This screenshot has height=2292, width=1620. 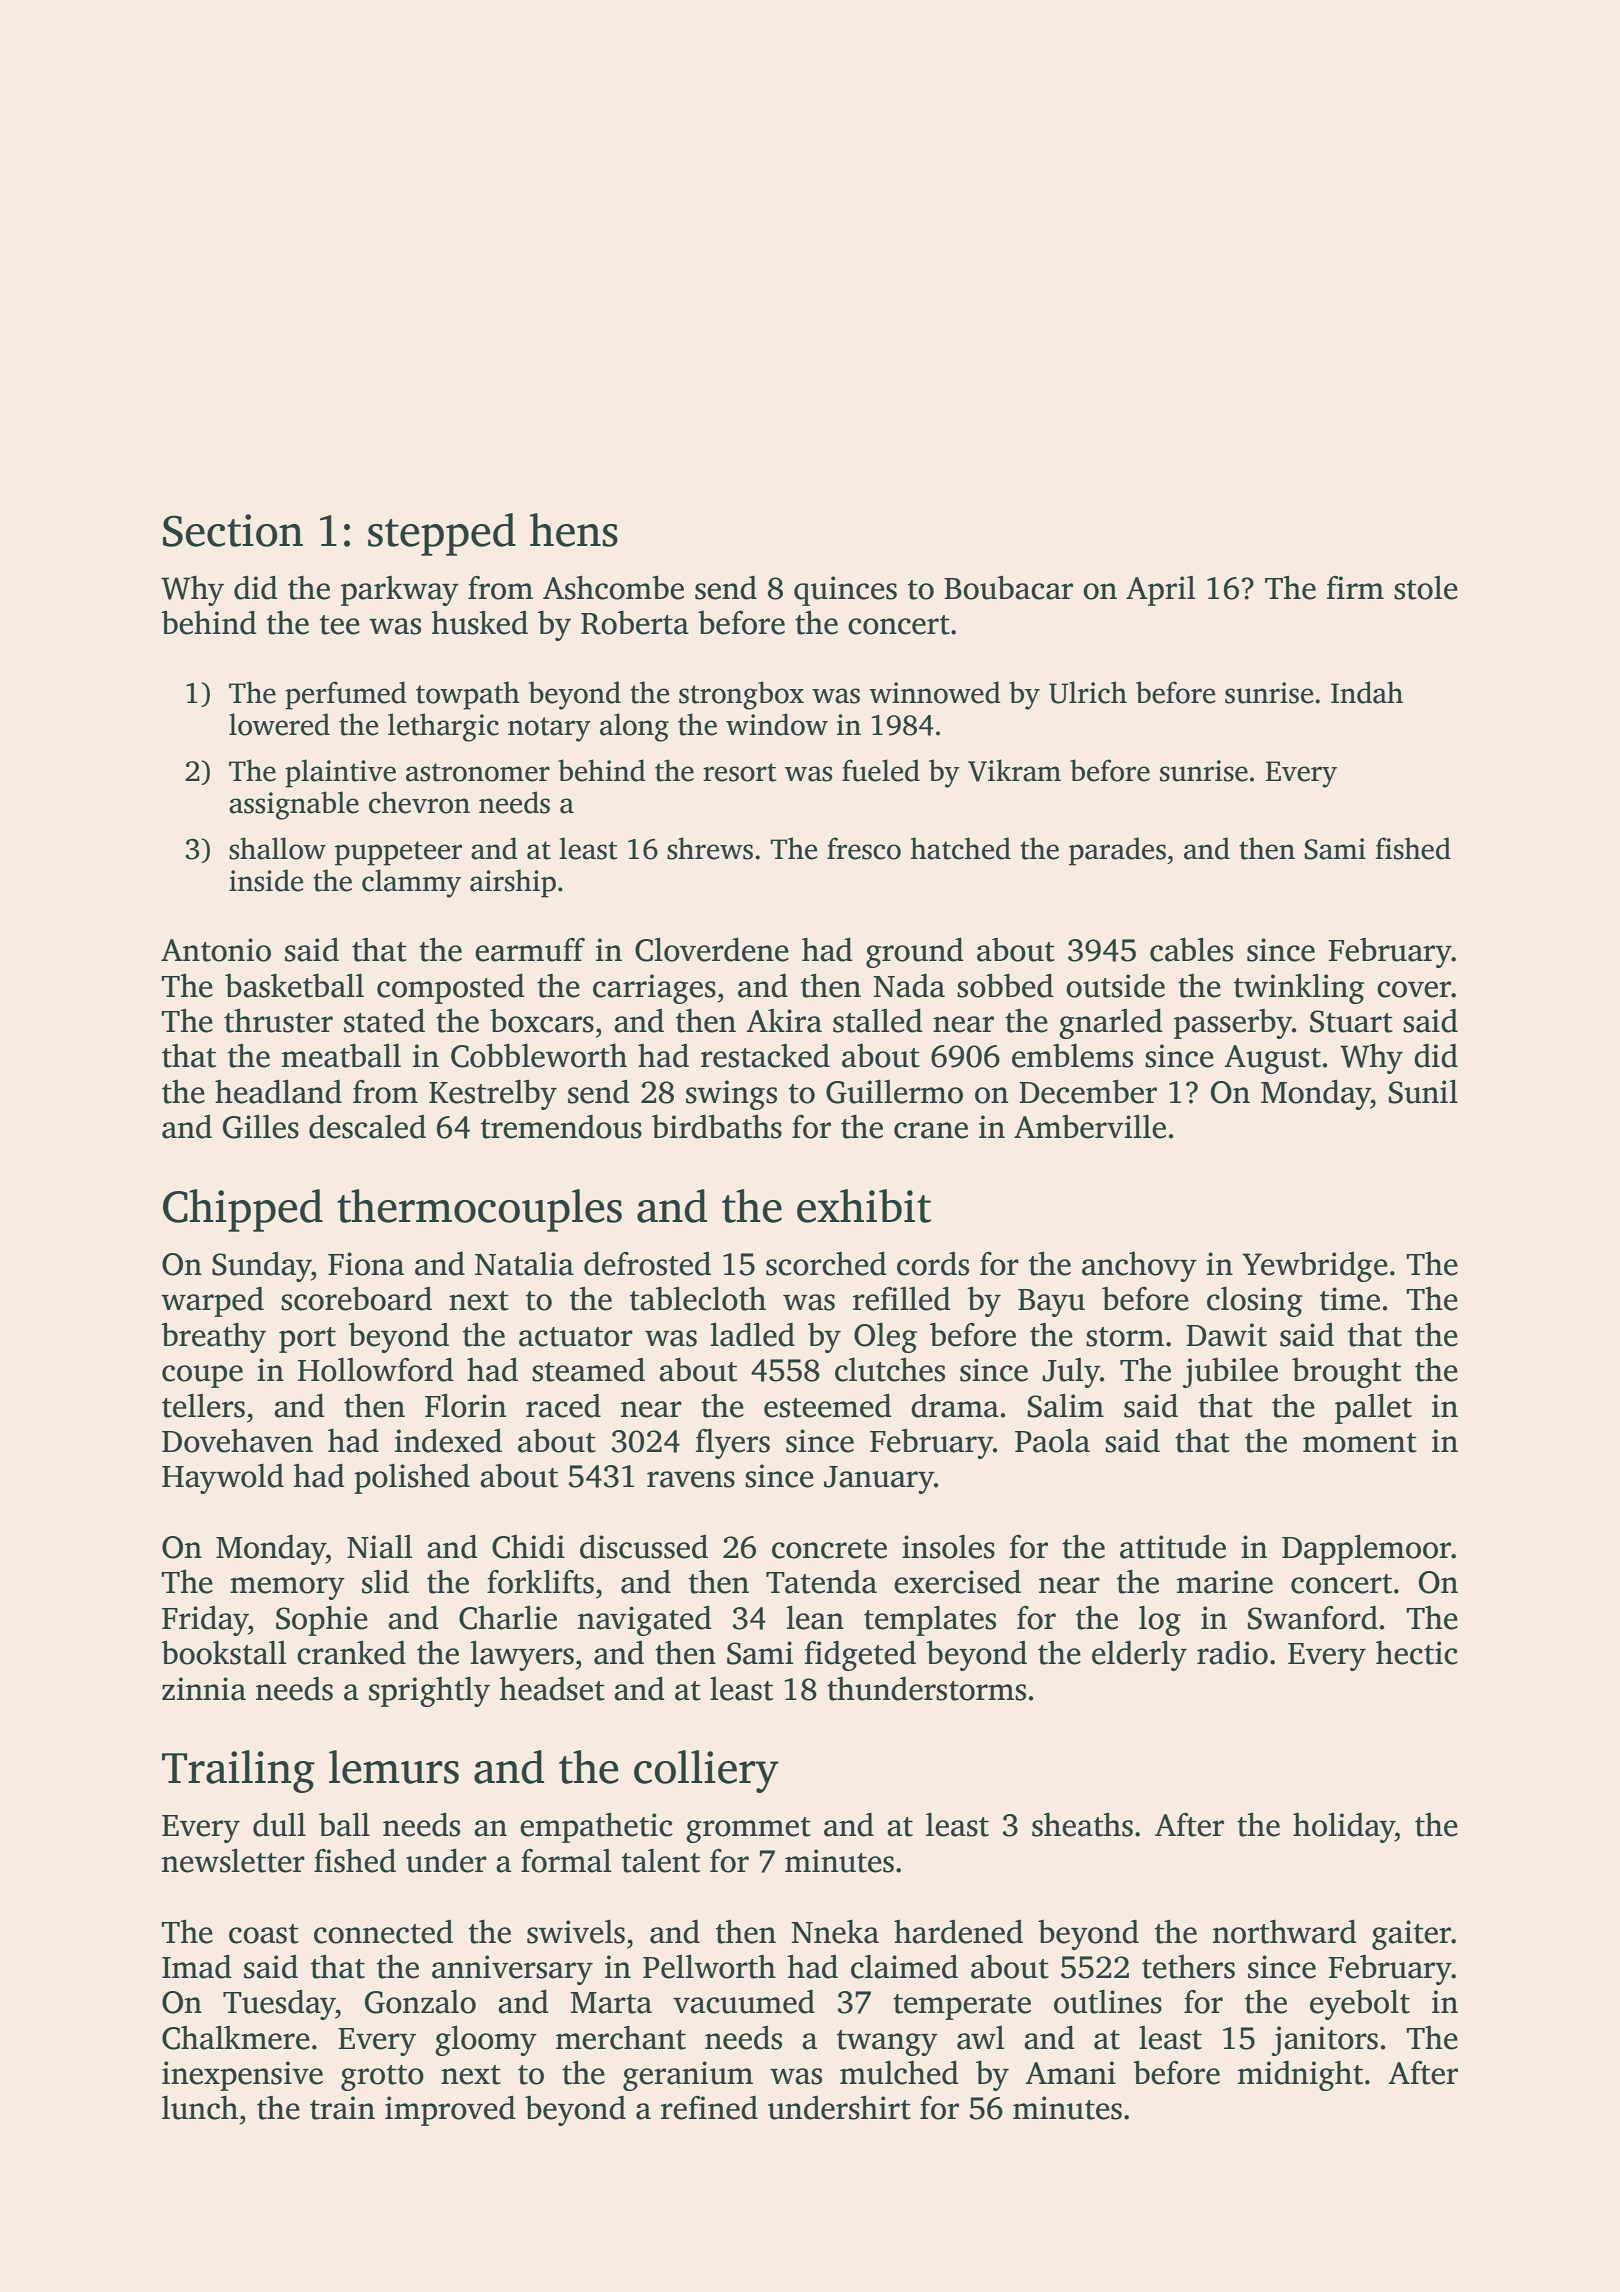 I want to click on Sunil, so click(x=1423, y=1092).
